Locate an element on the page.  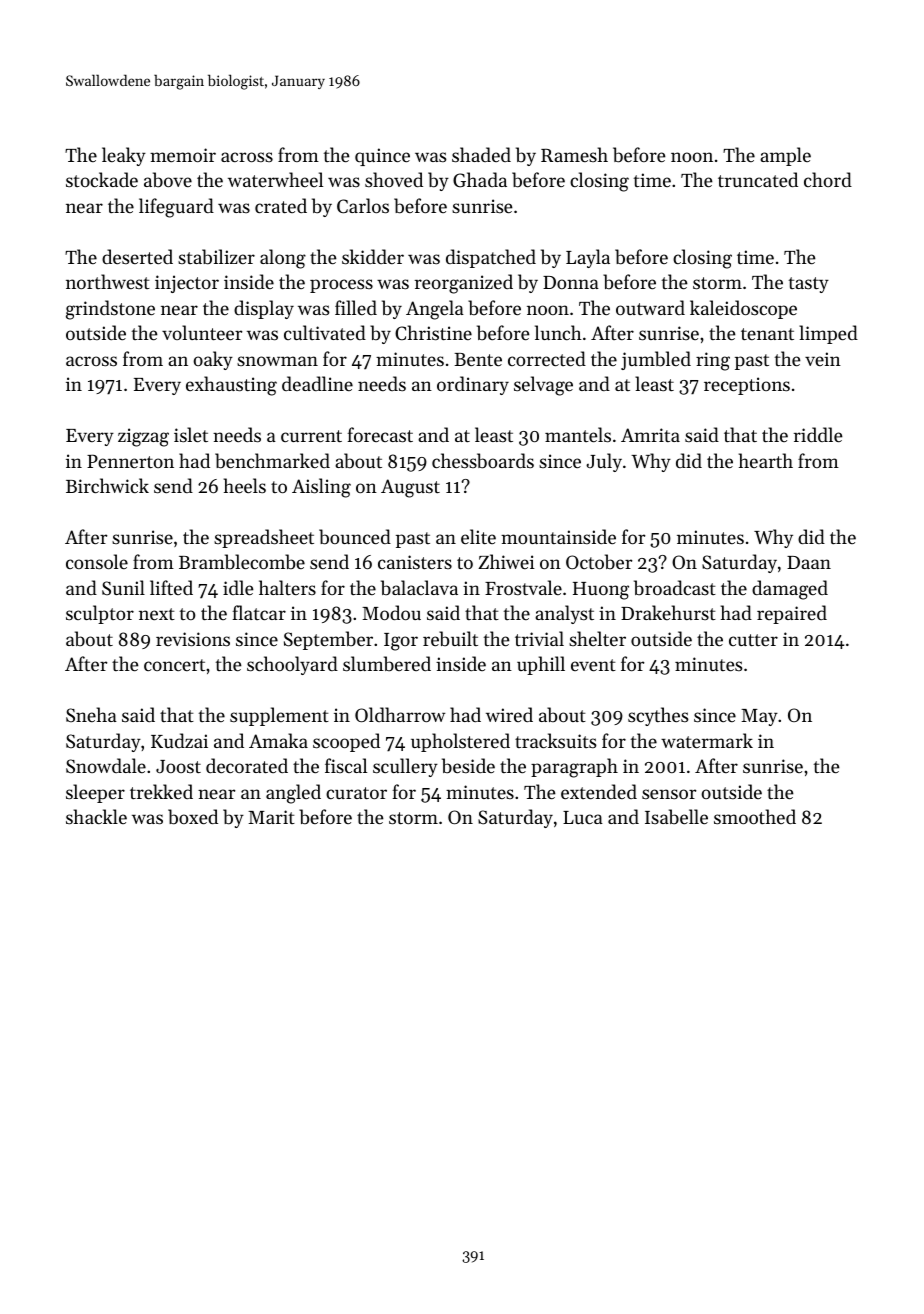
Ghada is located at coordinates (480, 179).
